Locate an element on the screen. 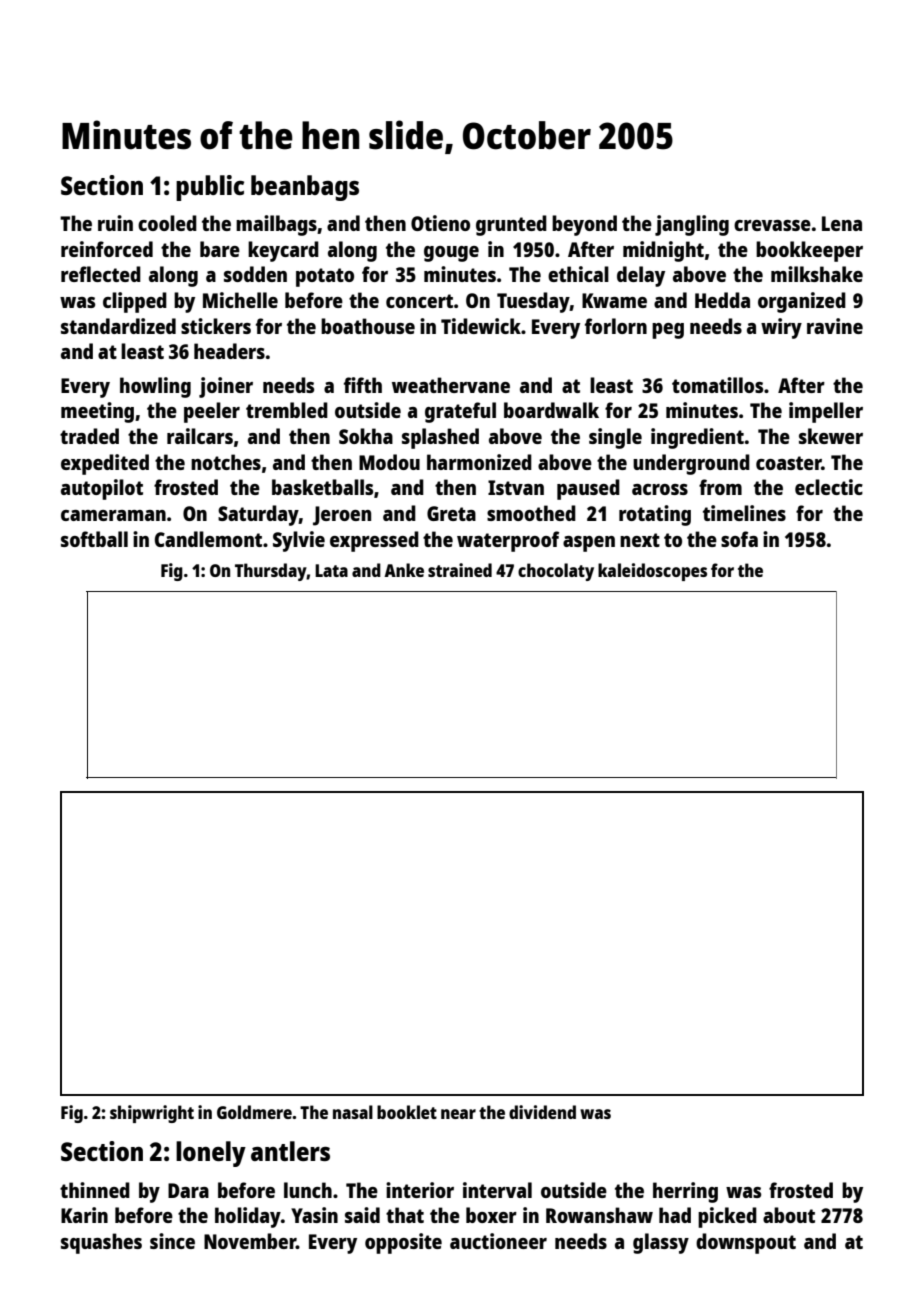 The image size is (924, 1308). jangling is located at coordinates (692, 225).
